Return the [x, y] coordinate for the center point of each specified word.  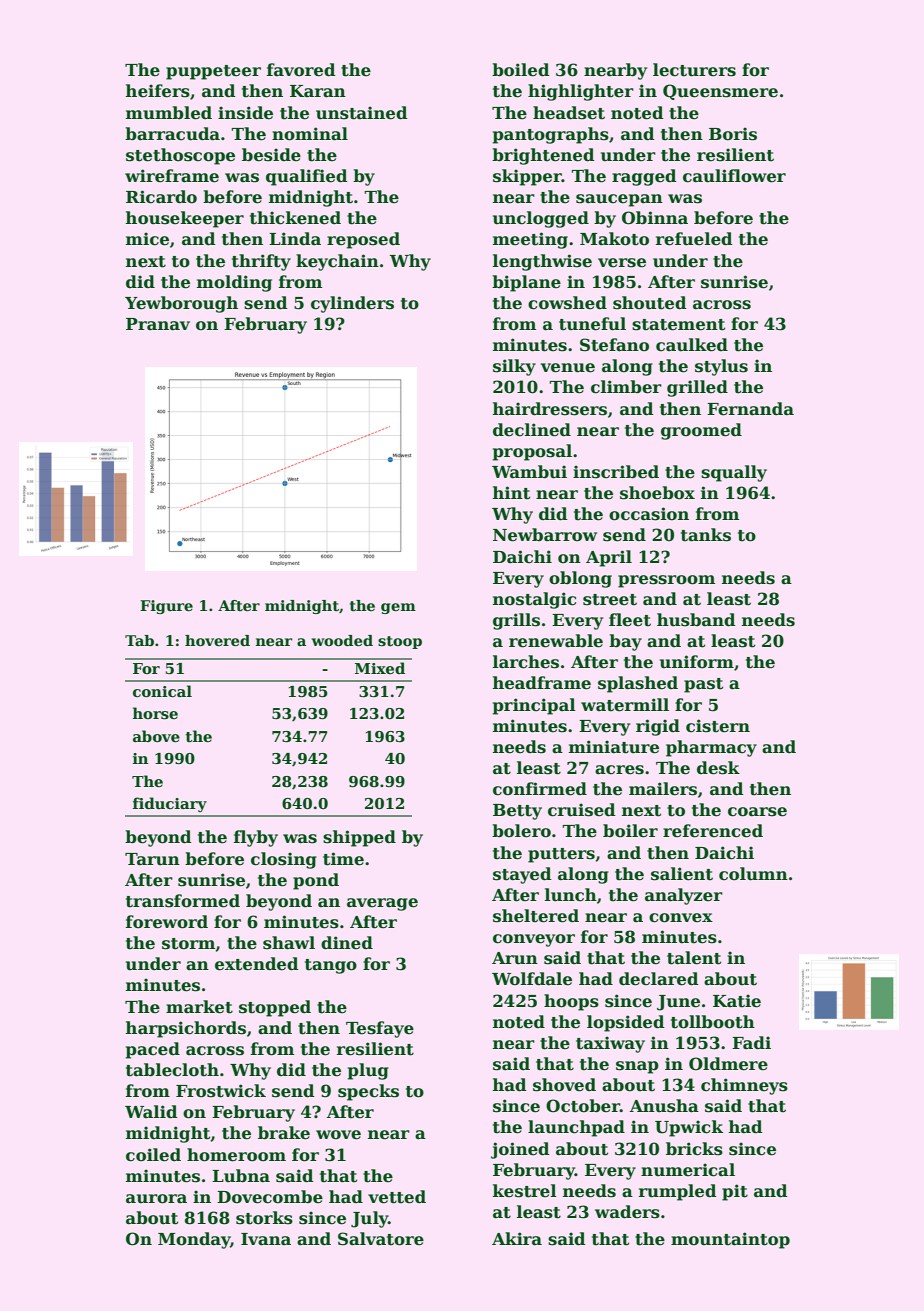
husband [696, 620]
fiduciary [170, 804]
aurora [156, 1199]
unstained [362, 113]
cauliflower [734, 176]
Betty [517, 812]
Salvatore [381, 1239]
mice [147, 239]
